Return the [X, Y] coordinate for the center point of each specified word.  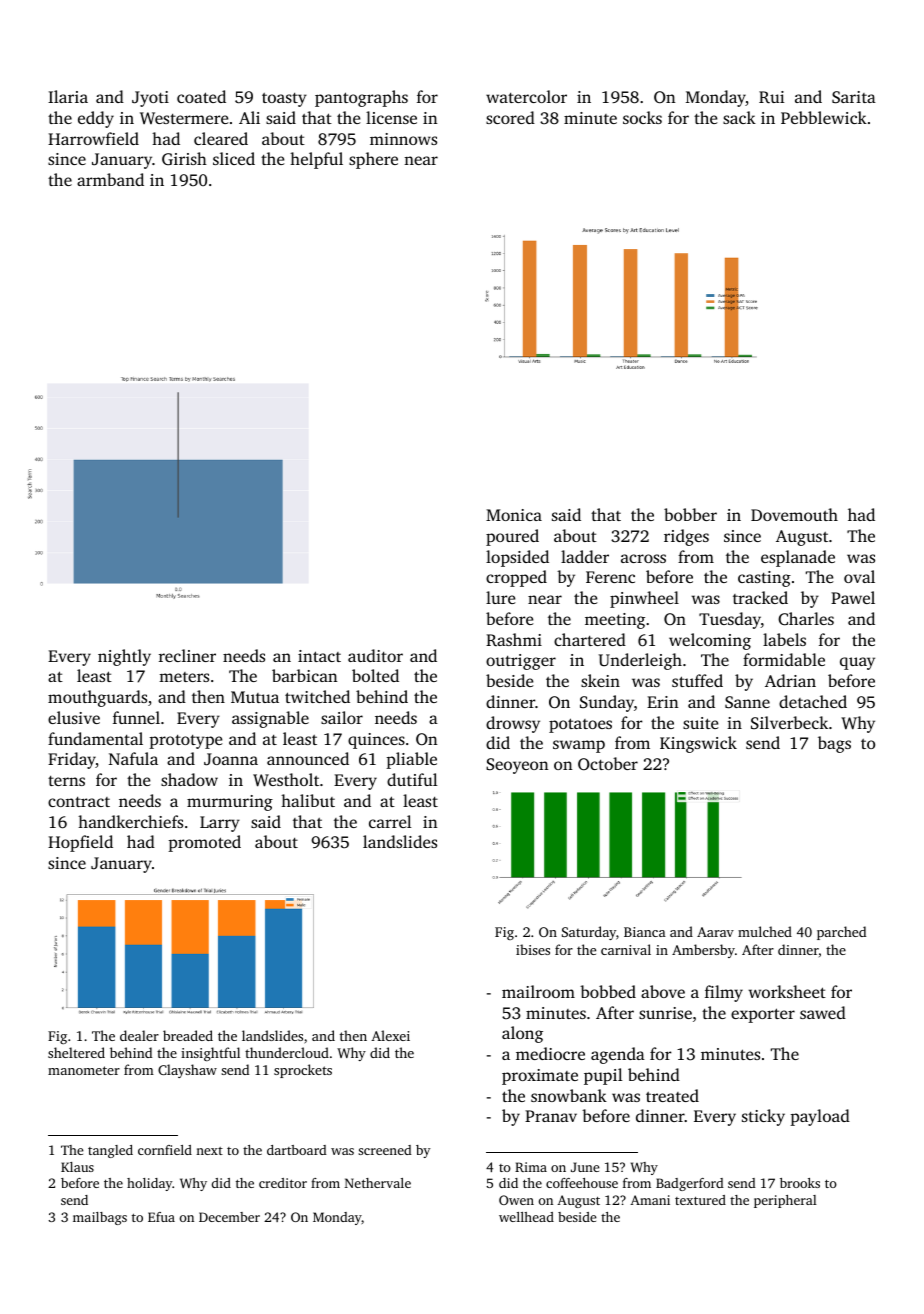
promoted [204, 843]
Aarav [715, 932]
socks [642, 117]
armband [110, 179]
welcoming [710, 641]
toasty [284, 100]
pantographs [361, 98]
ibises [533, 949]
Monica [514, 515]
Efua [161, 1217]
